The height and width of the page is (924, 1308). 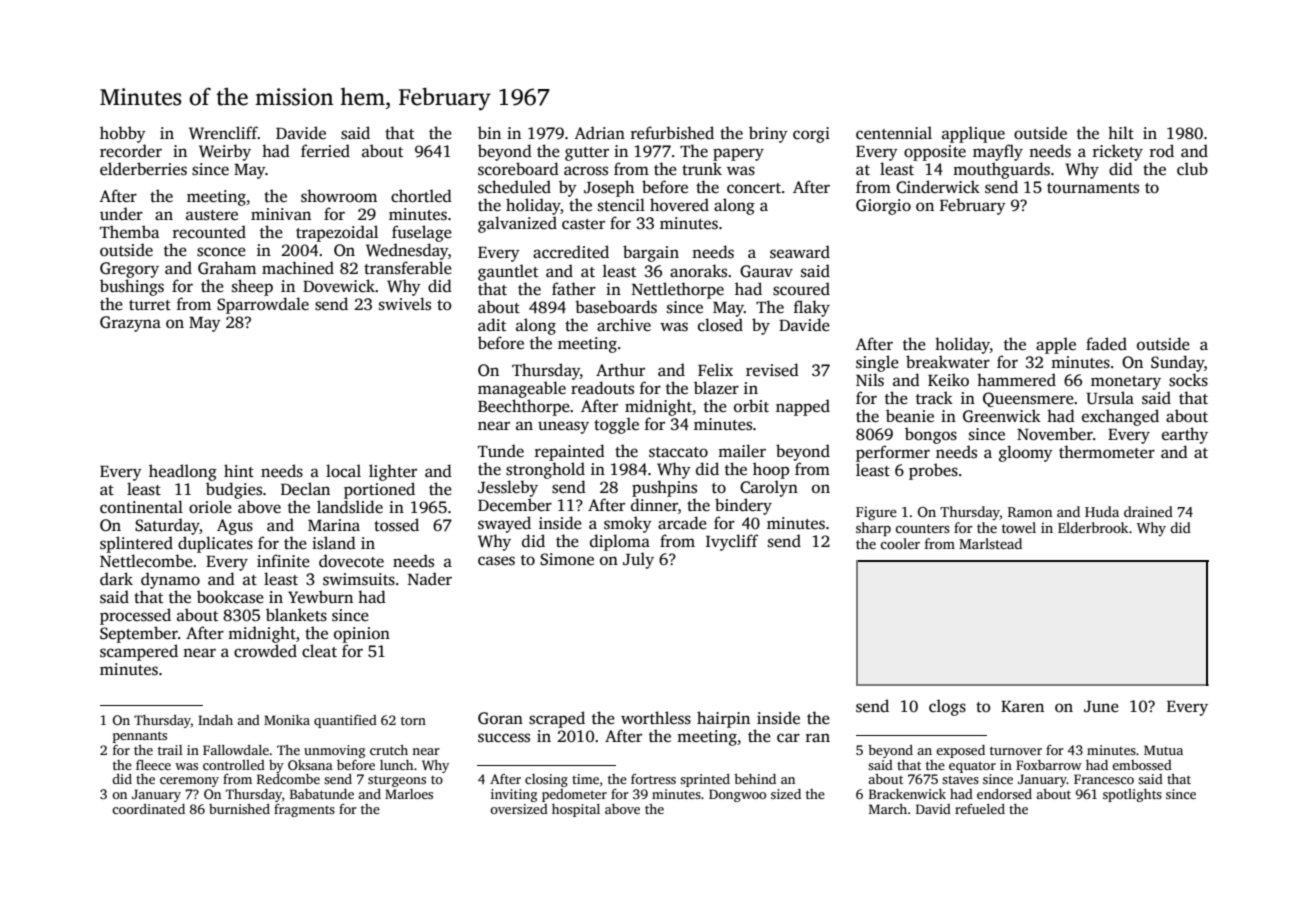 I want to click on June, so click(x=1101, y=707).
